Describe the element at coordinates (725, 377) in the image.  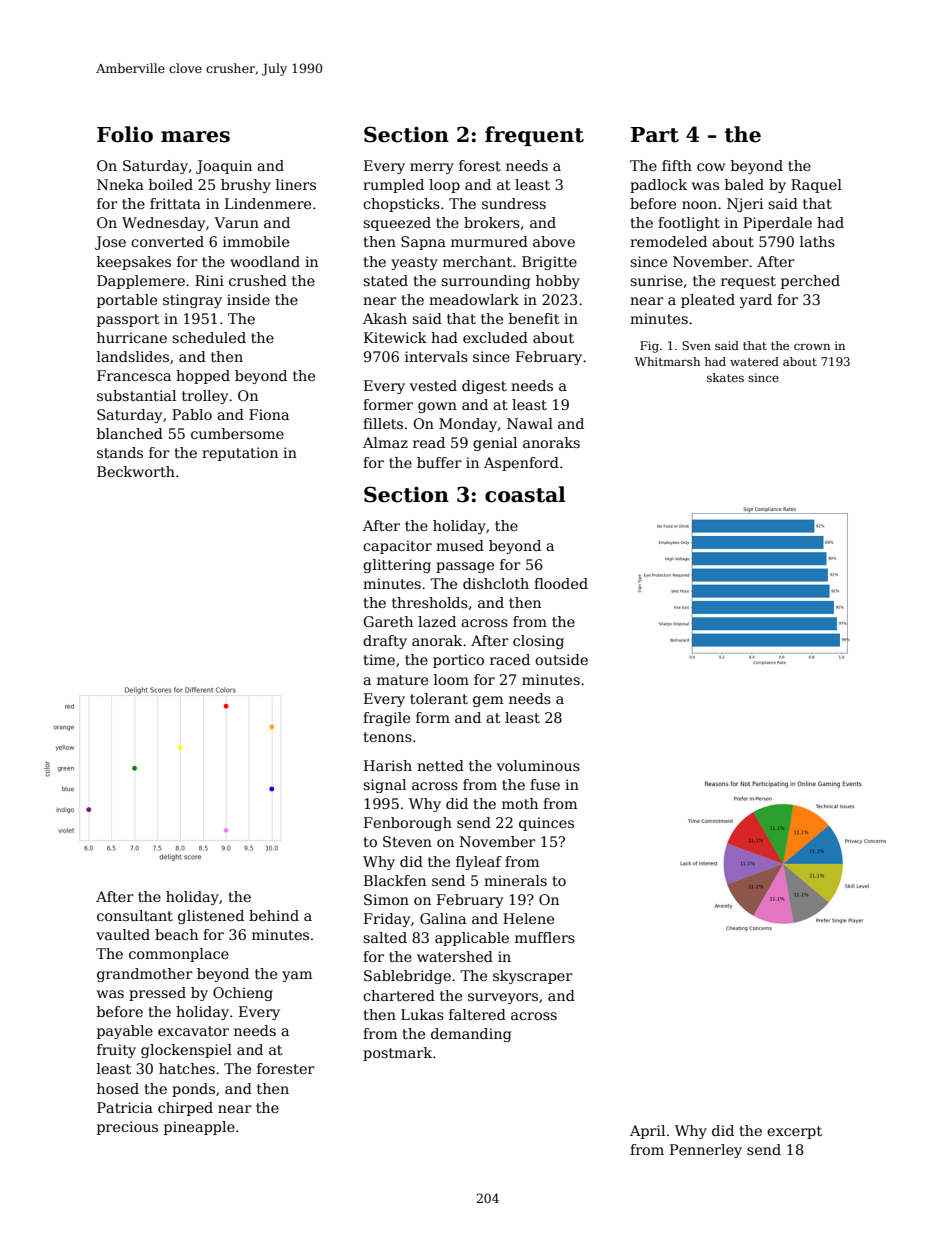
I see `skates` at that location.
